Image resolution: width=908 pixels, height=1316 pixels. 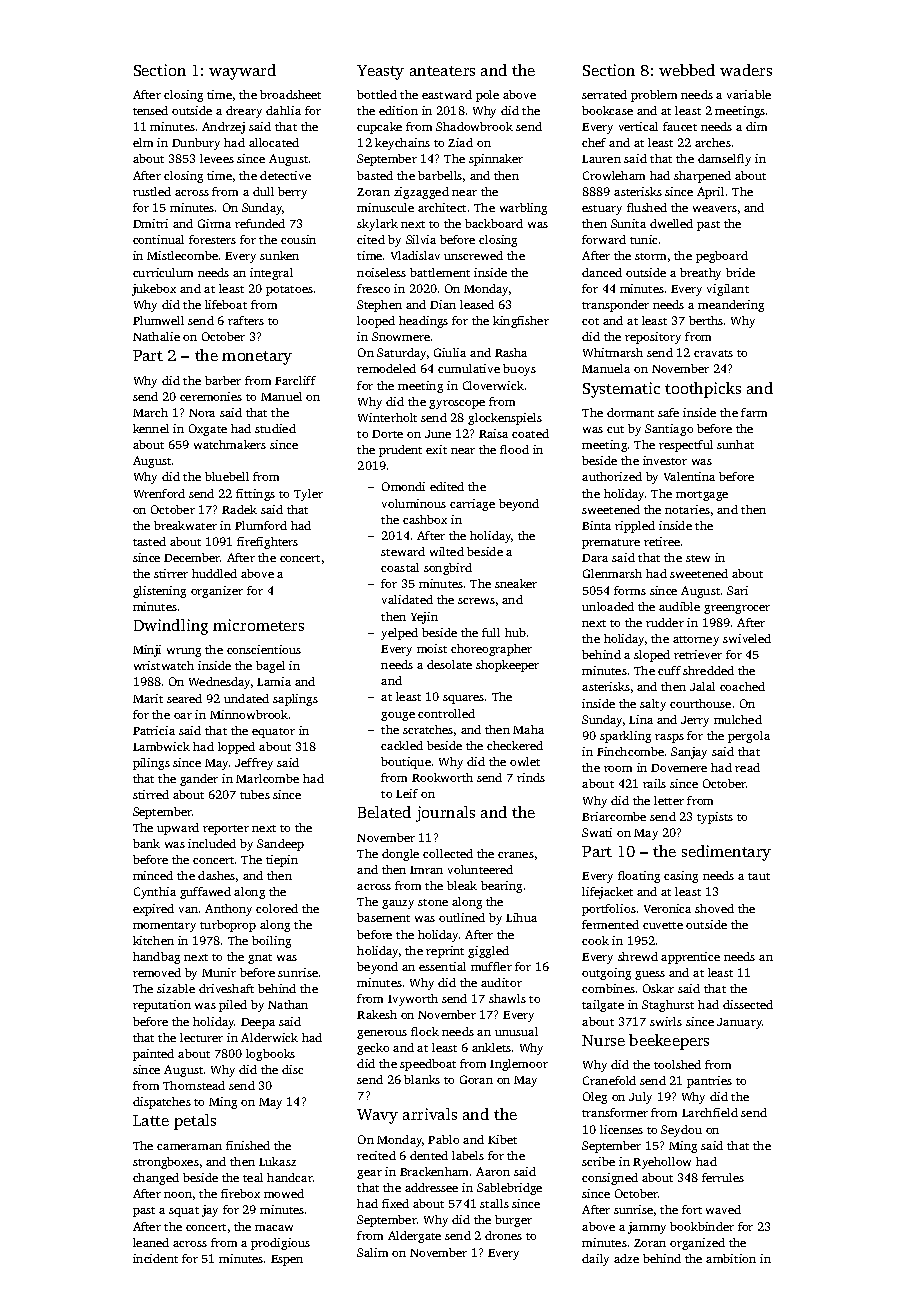 I want to click on bride, so click(x=740, y=272).
